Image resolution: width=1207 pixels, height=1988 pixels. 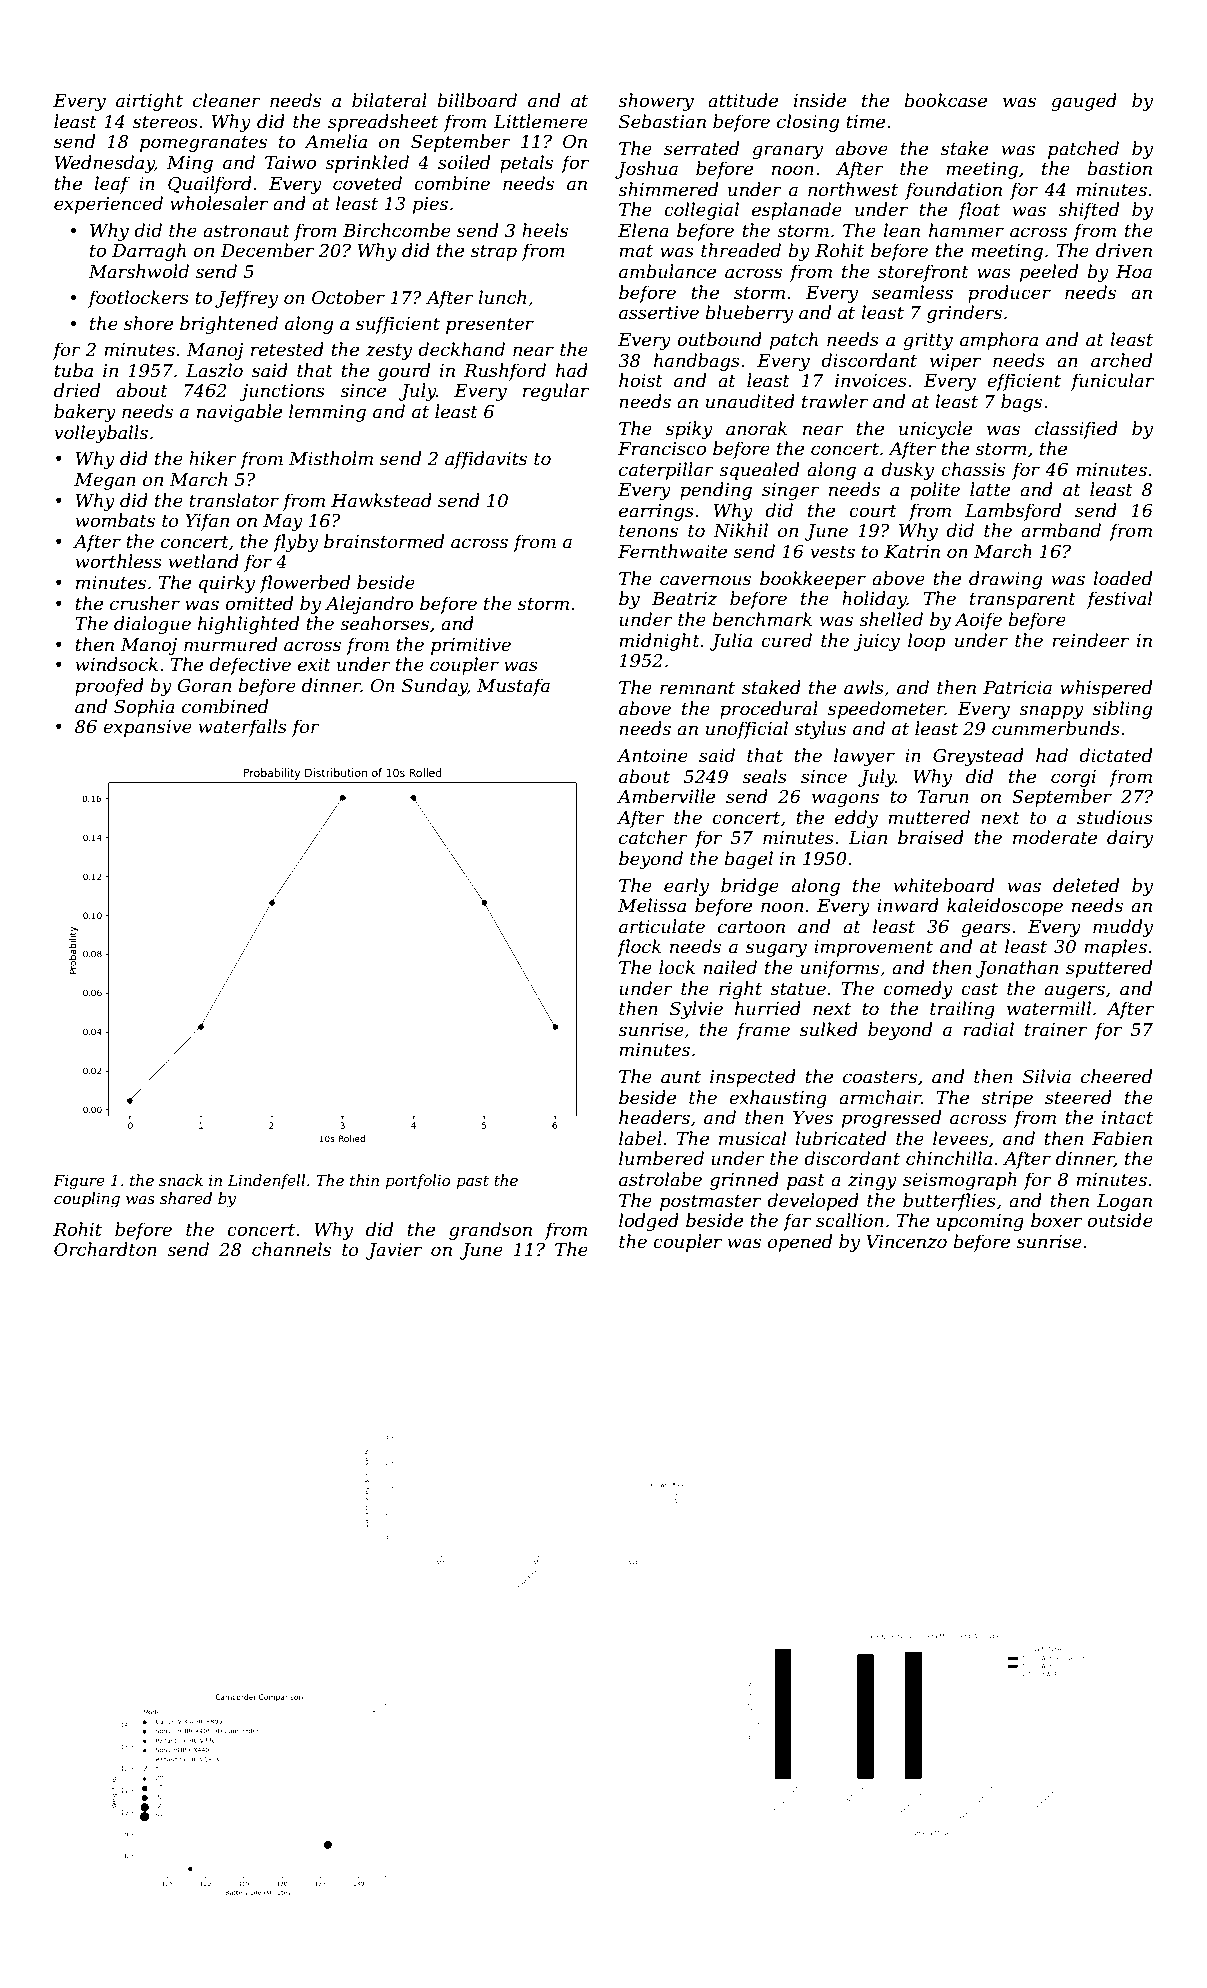 What do you see at coordinates (666, 796) in the screenshot?
I see `Amberville` at bounding box center [666, 796].
